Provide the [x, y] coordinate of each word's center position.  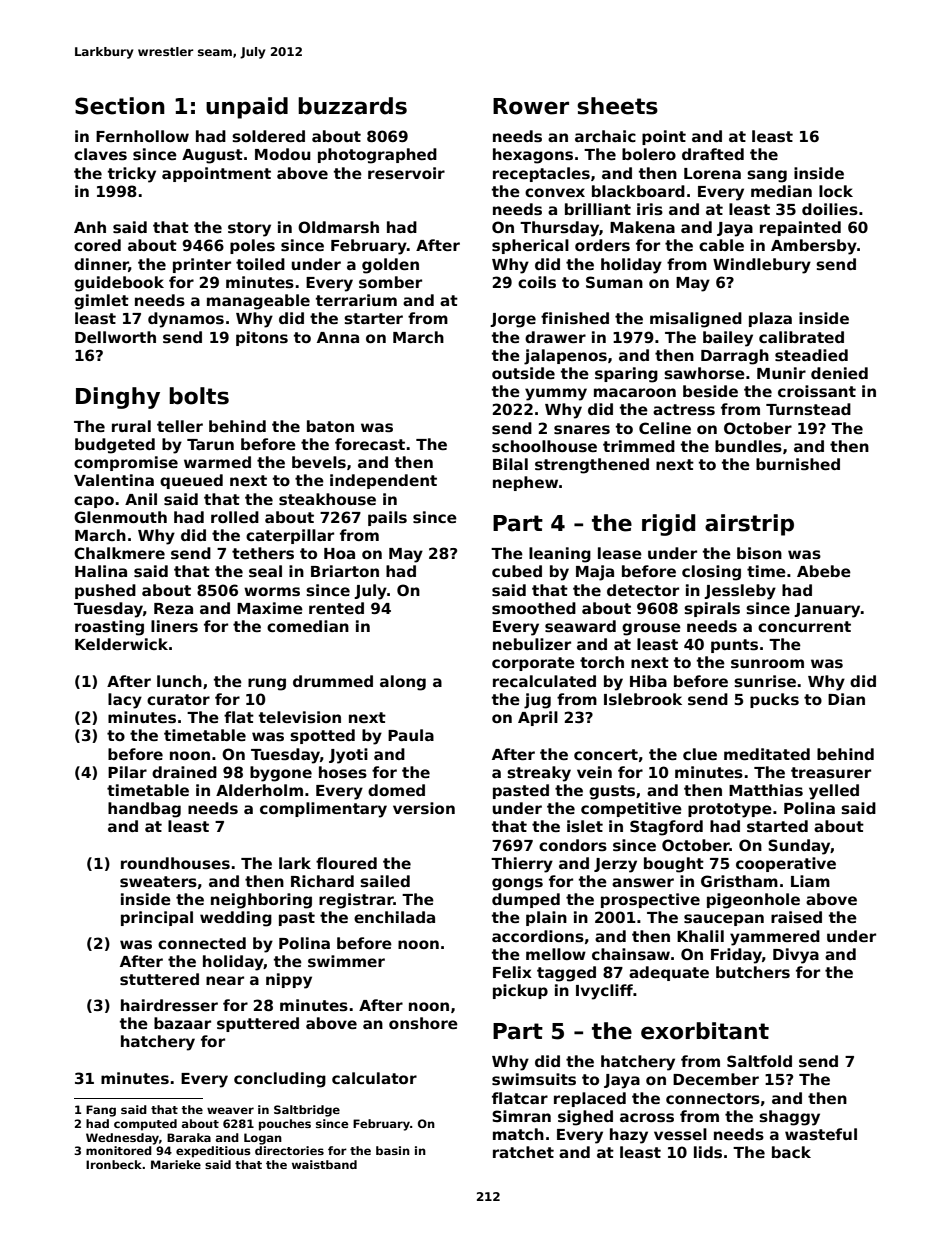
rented [336, 608]
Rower [531, 106]
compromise [126, 463]
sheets [617, 106]
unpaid [247, 108]
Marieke [176, 1164]
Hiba [648, 681]
